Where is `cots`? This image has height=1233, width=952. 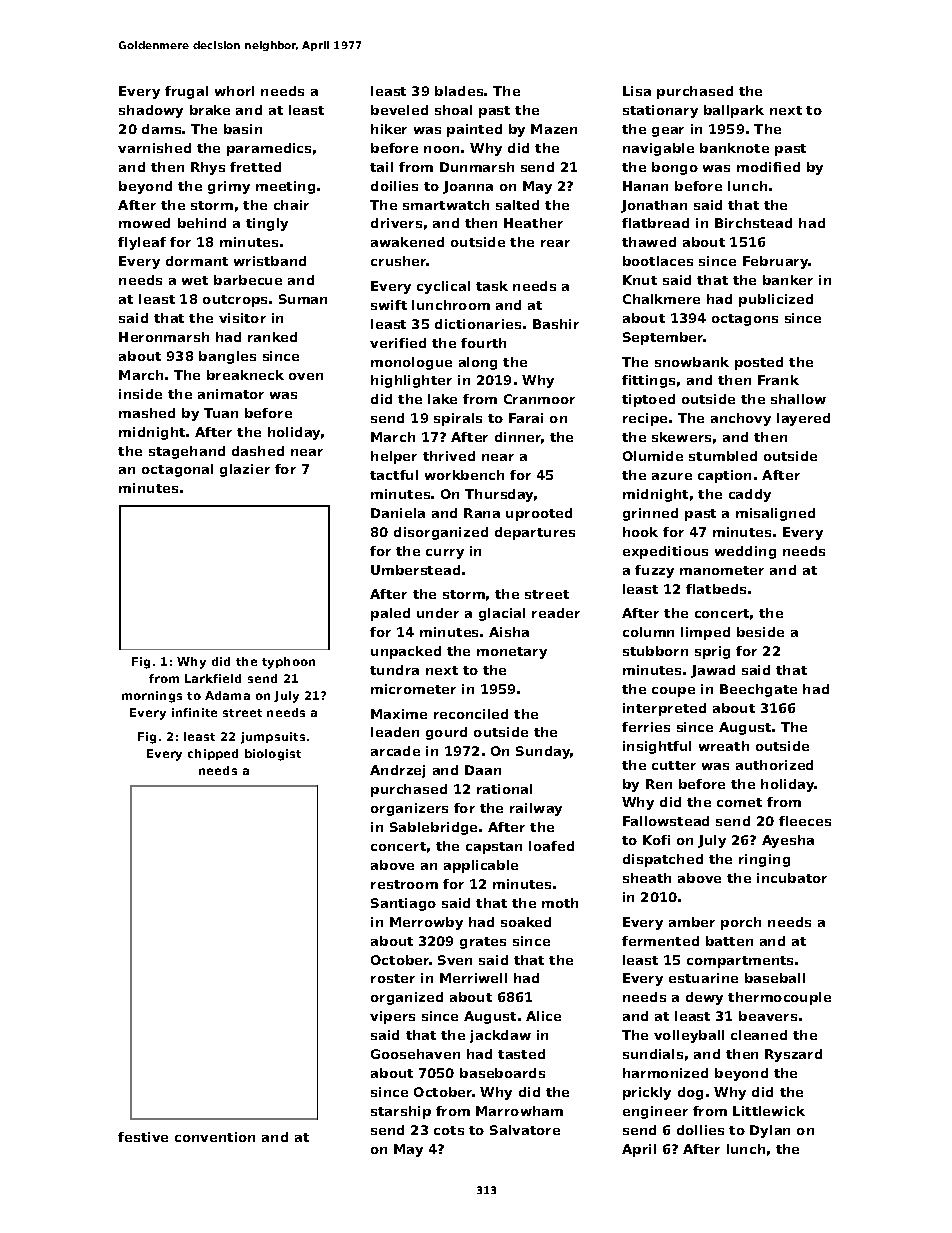 cots is located at coordinates (449, 1130).
